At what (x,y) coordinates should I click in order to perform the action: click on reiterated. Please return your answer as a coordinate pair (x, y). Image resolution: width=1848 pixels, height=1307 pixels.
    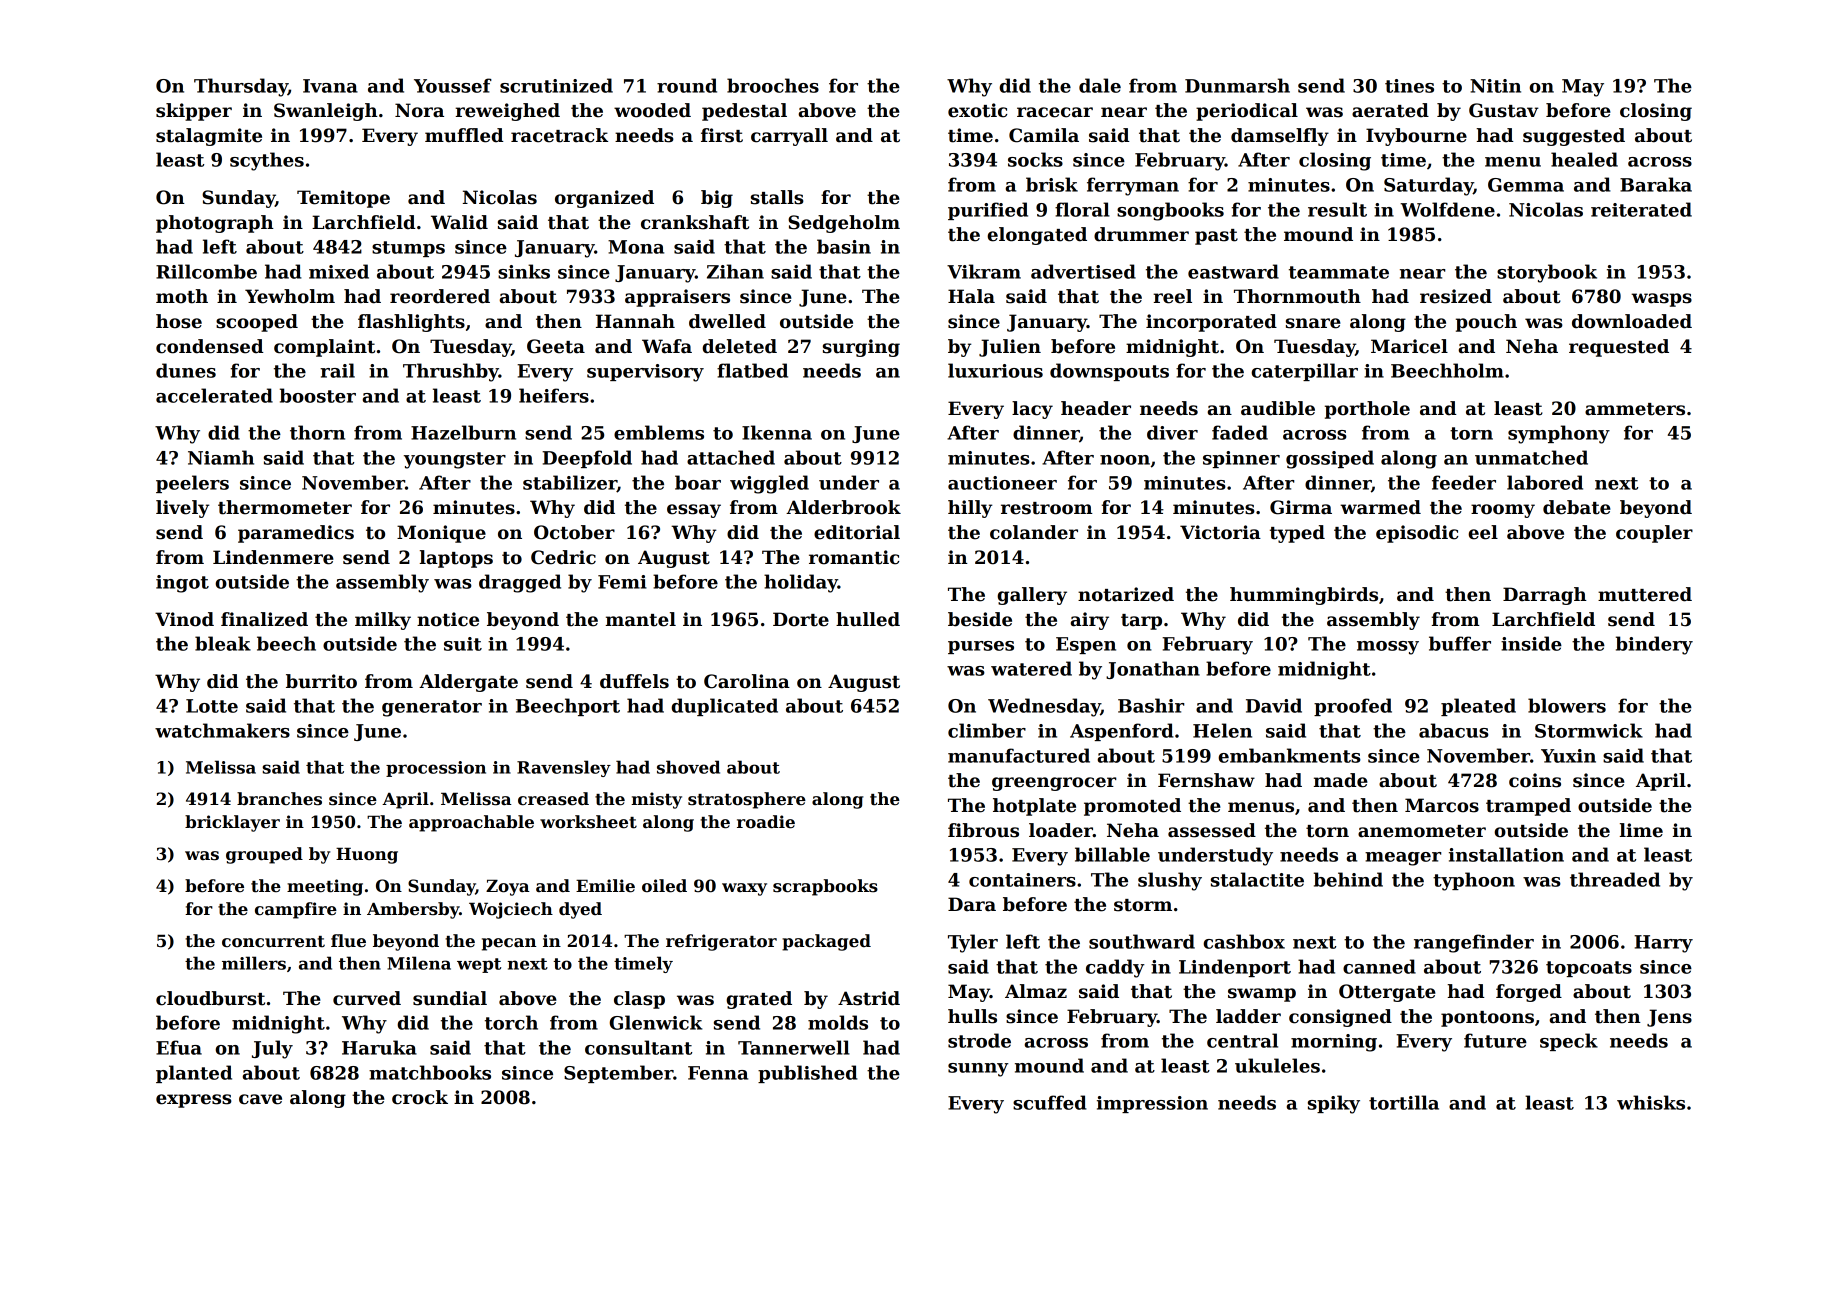
    Looking at the image, I should click on (1641, 209).
